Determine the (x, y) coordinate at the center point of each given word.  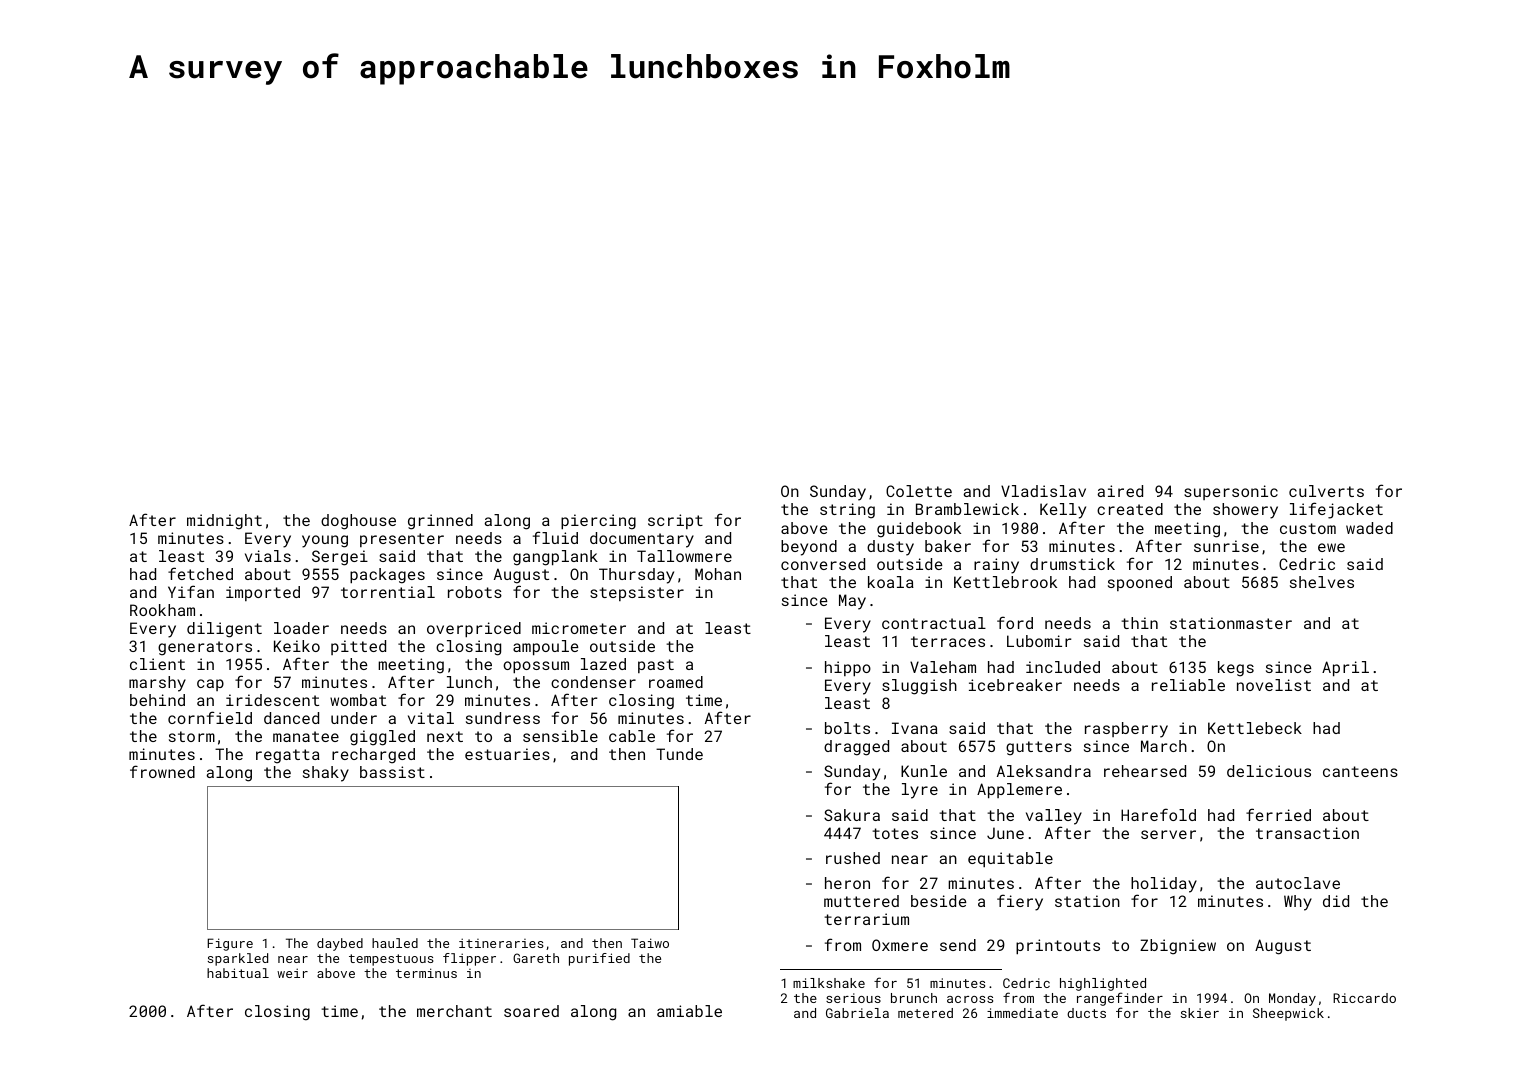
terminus (426, 973)
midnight (224, 522)
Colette (919, 491)
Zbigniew (1178, 947)
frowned (162, 771)
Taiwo (650, 943)
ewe (1331, 547)
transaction (1307, 833)
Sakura (852, 815)
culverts (1326, 491)
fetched (200, 573)
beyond (809, 548)
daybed (340, 944)
